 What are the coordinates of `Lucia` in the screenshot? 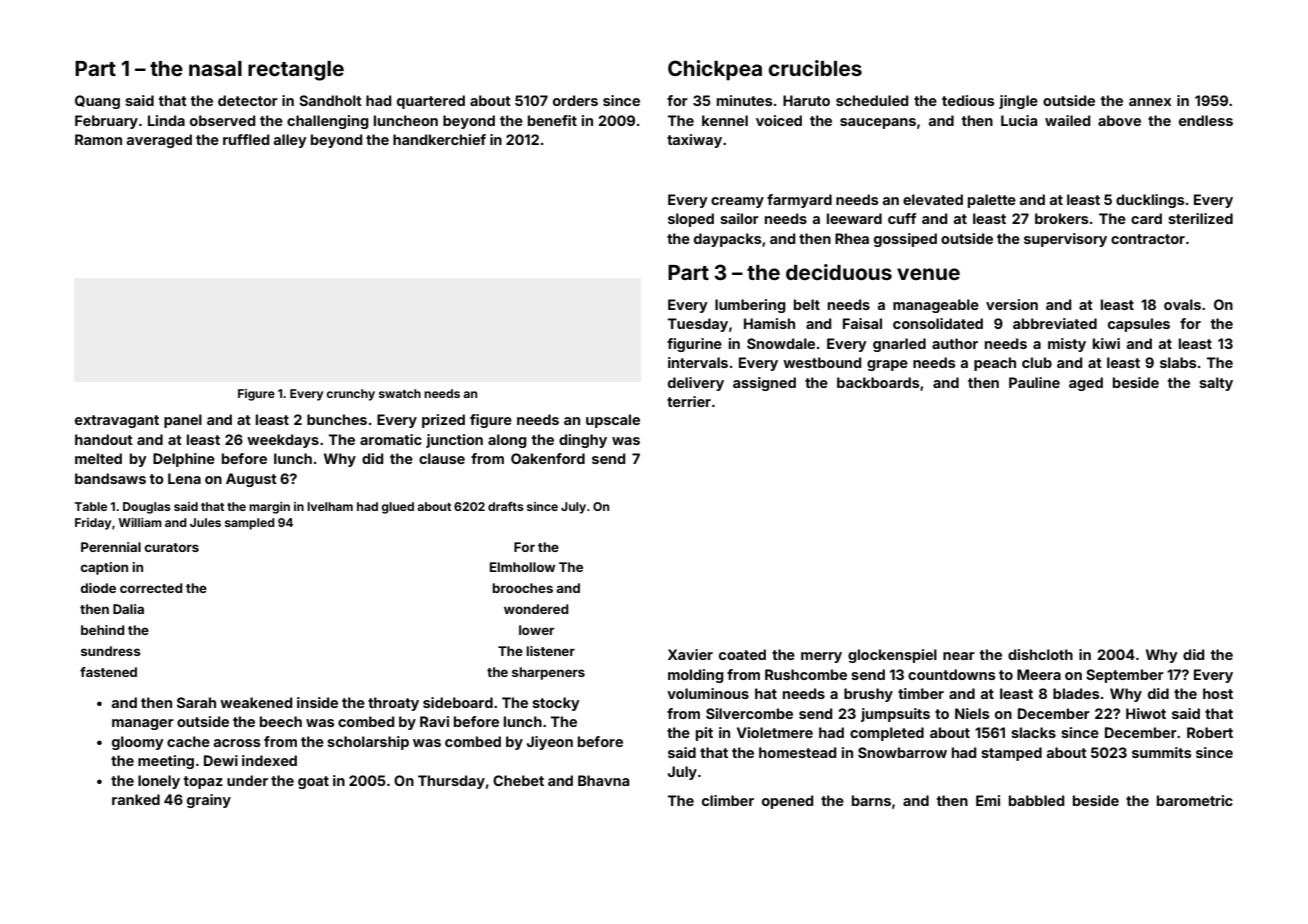 It's located at (1019, 120).
